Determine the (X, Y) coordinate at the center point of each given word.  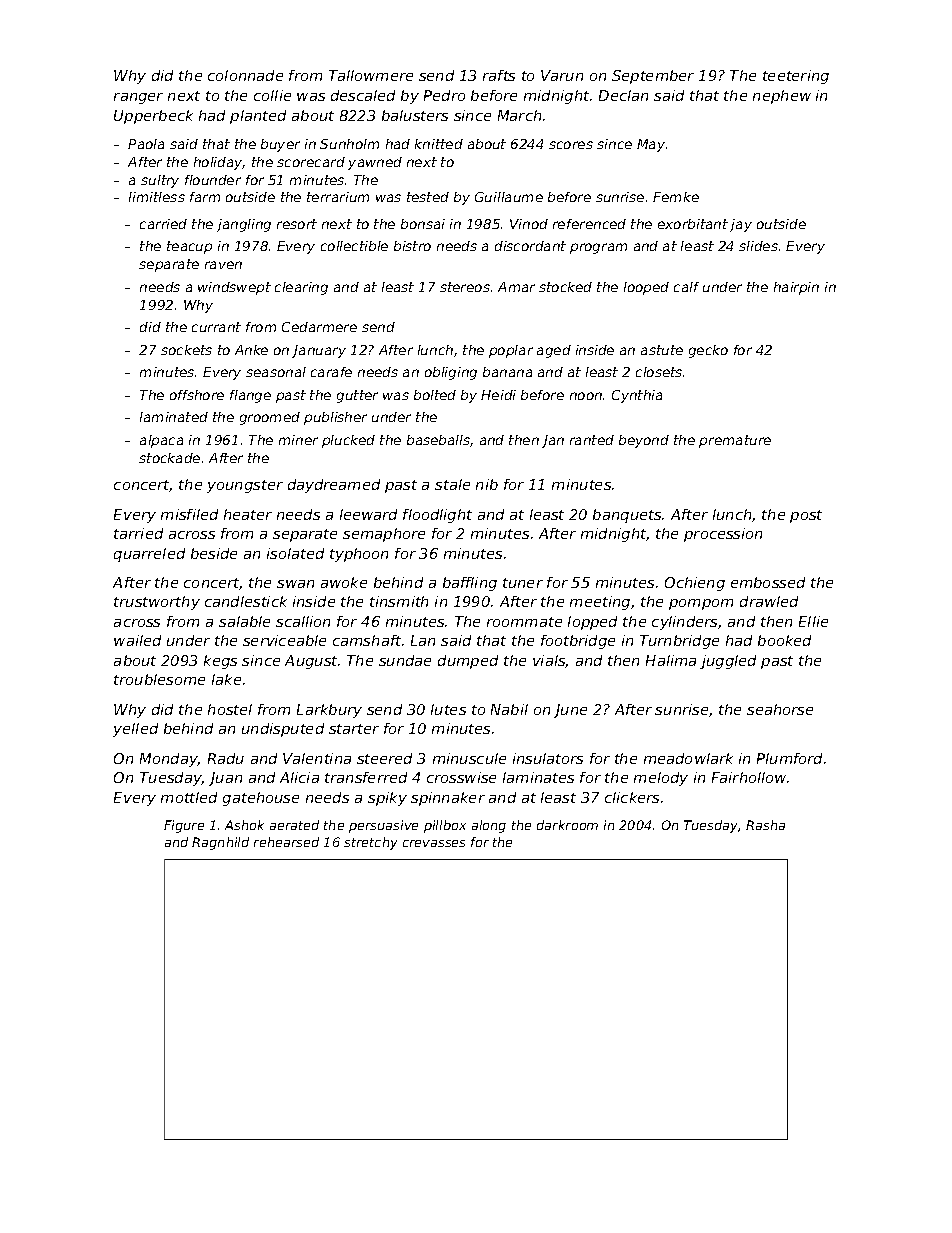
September (653, 77)
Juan (225, 779)
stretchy (370, 843)
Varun (562, 75)
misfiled (189, 514)
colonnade (245, 75)
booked (784, 640)
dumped (468, 662)
